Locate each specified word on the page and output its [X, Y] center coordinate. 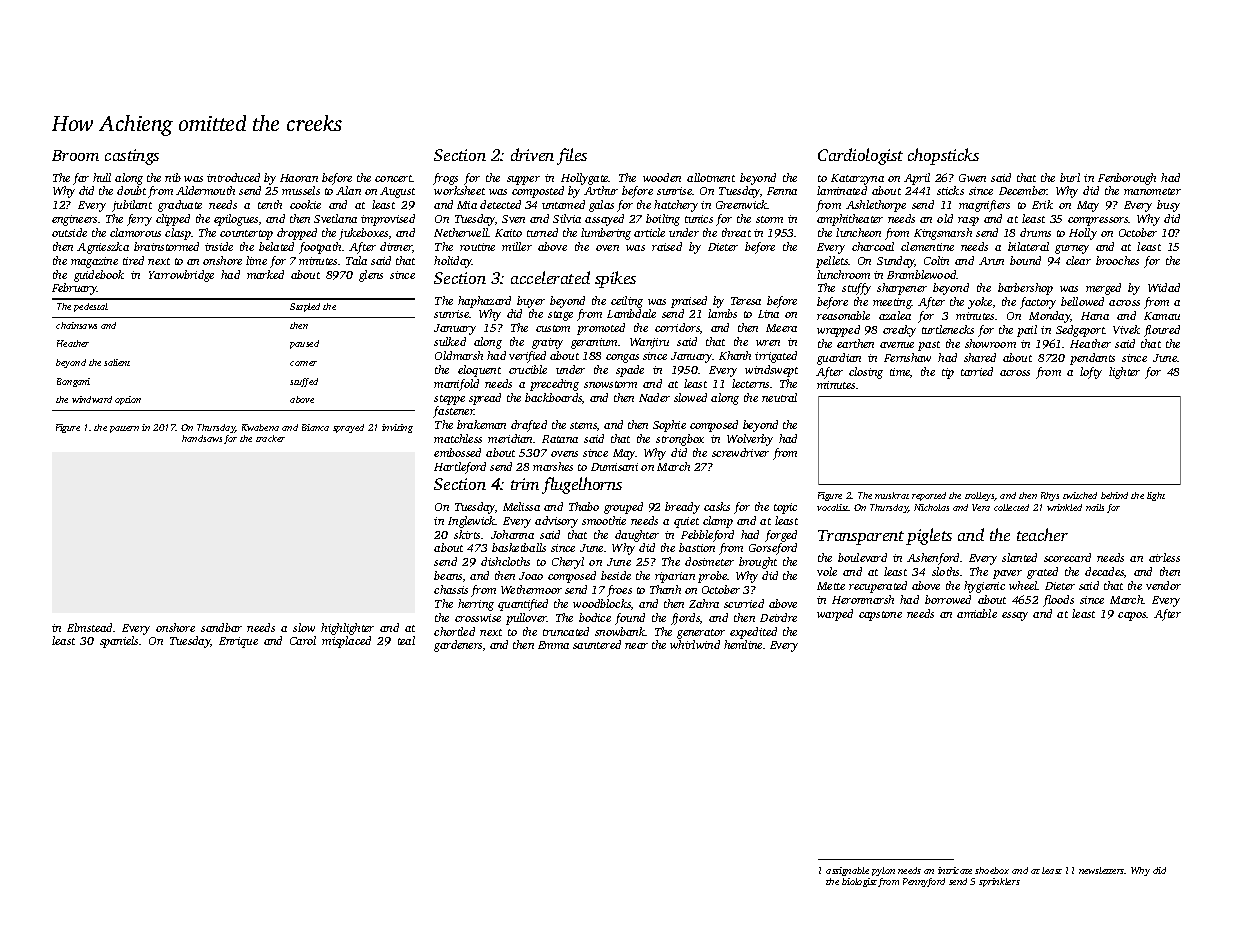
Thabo [584, 506]
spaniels [119, 642]
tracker [270, 438]
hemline [743, 644]
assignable [847, 871]
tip [948, 373]
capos [1132, 616]
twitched [1080, 495]
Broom [75, 155]
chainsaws [76, 325]
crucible [528, 369]
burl [1070, 177]
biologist [859, 882]
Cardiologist [860, 156]
